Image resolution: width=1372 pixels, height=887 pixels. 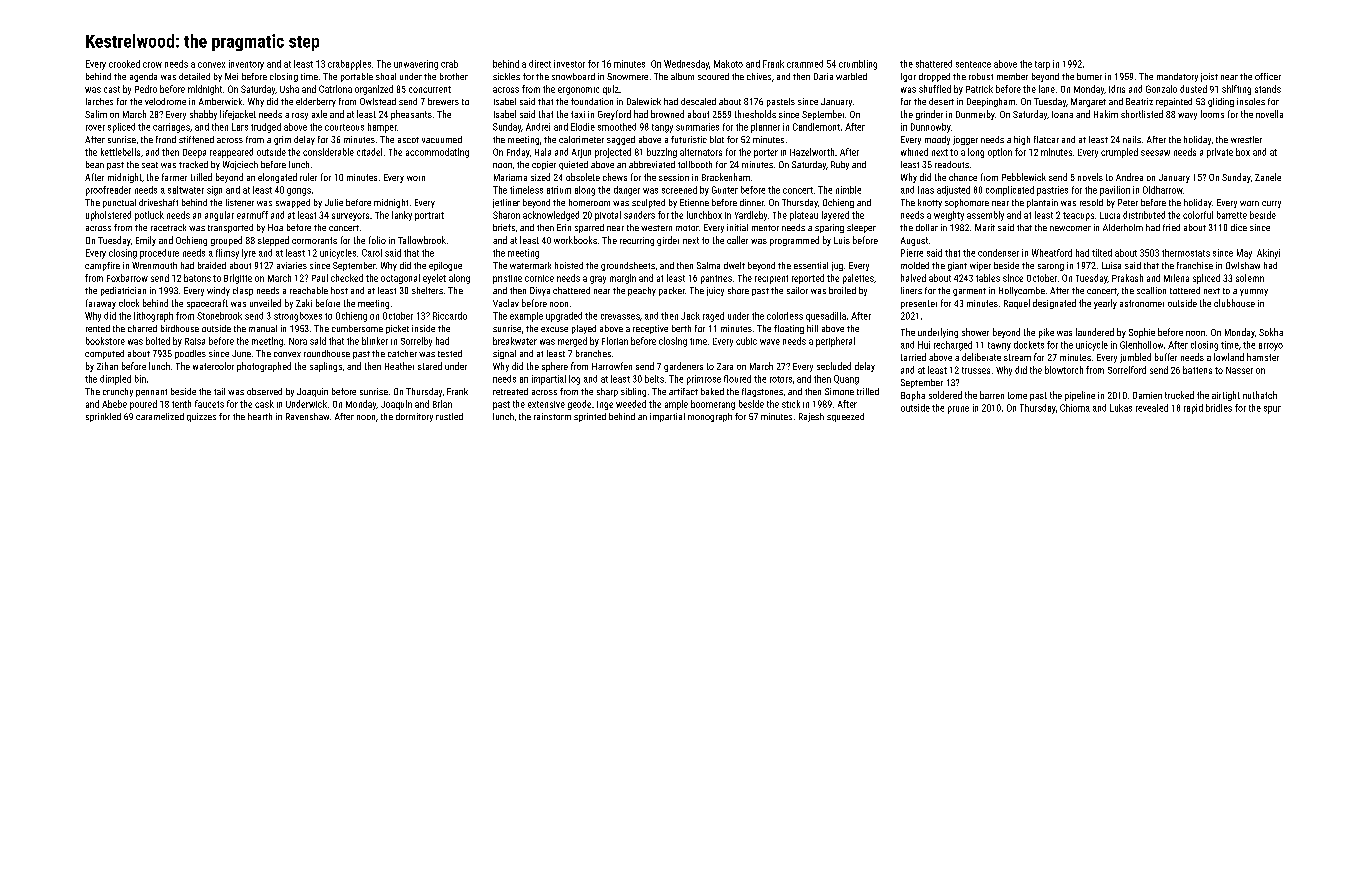 I want to click on velodrome, so click(x=165, y=101).
